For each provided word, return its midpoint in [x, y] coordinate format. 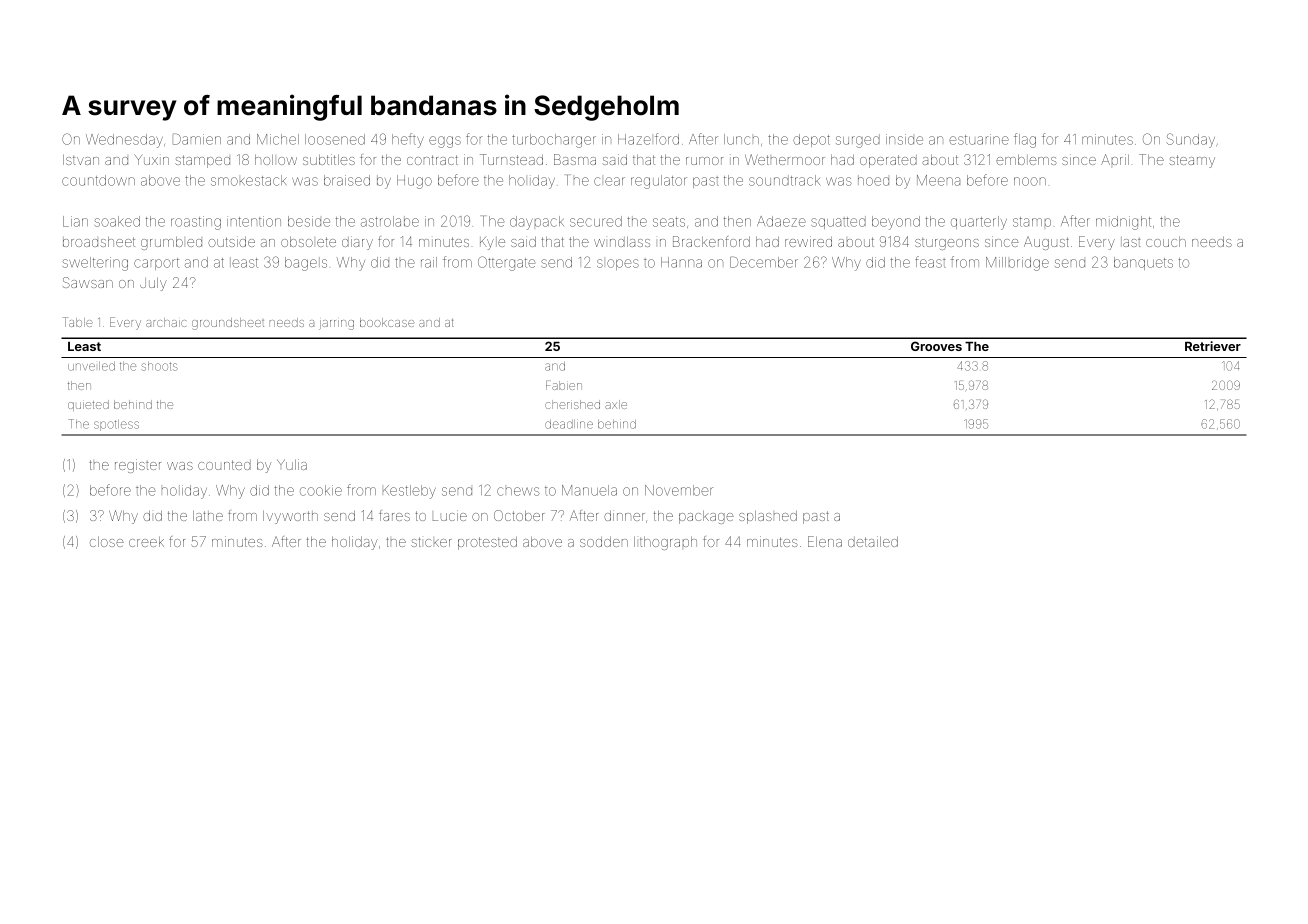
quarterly [979, 223]
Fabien [564, 385]
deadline [569, 424]
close [107, 542]
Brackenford [711, 241]
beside [309, 221]
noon [1030, 181]
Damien [197, 139]
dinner [624, 516]
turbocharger [554, 141]
